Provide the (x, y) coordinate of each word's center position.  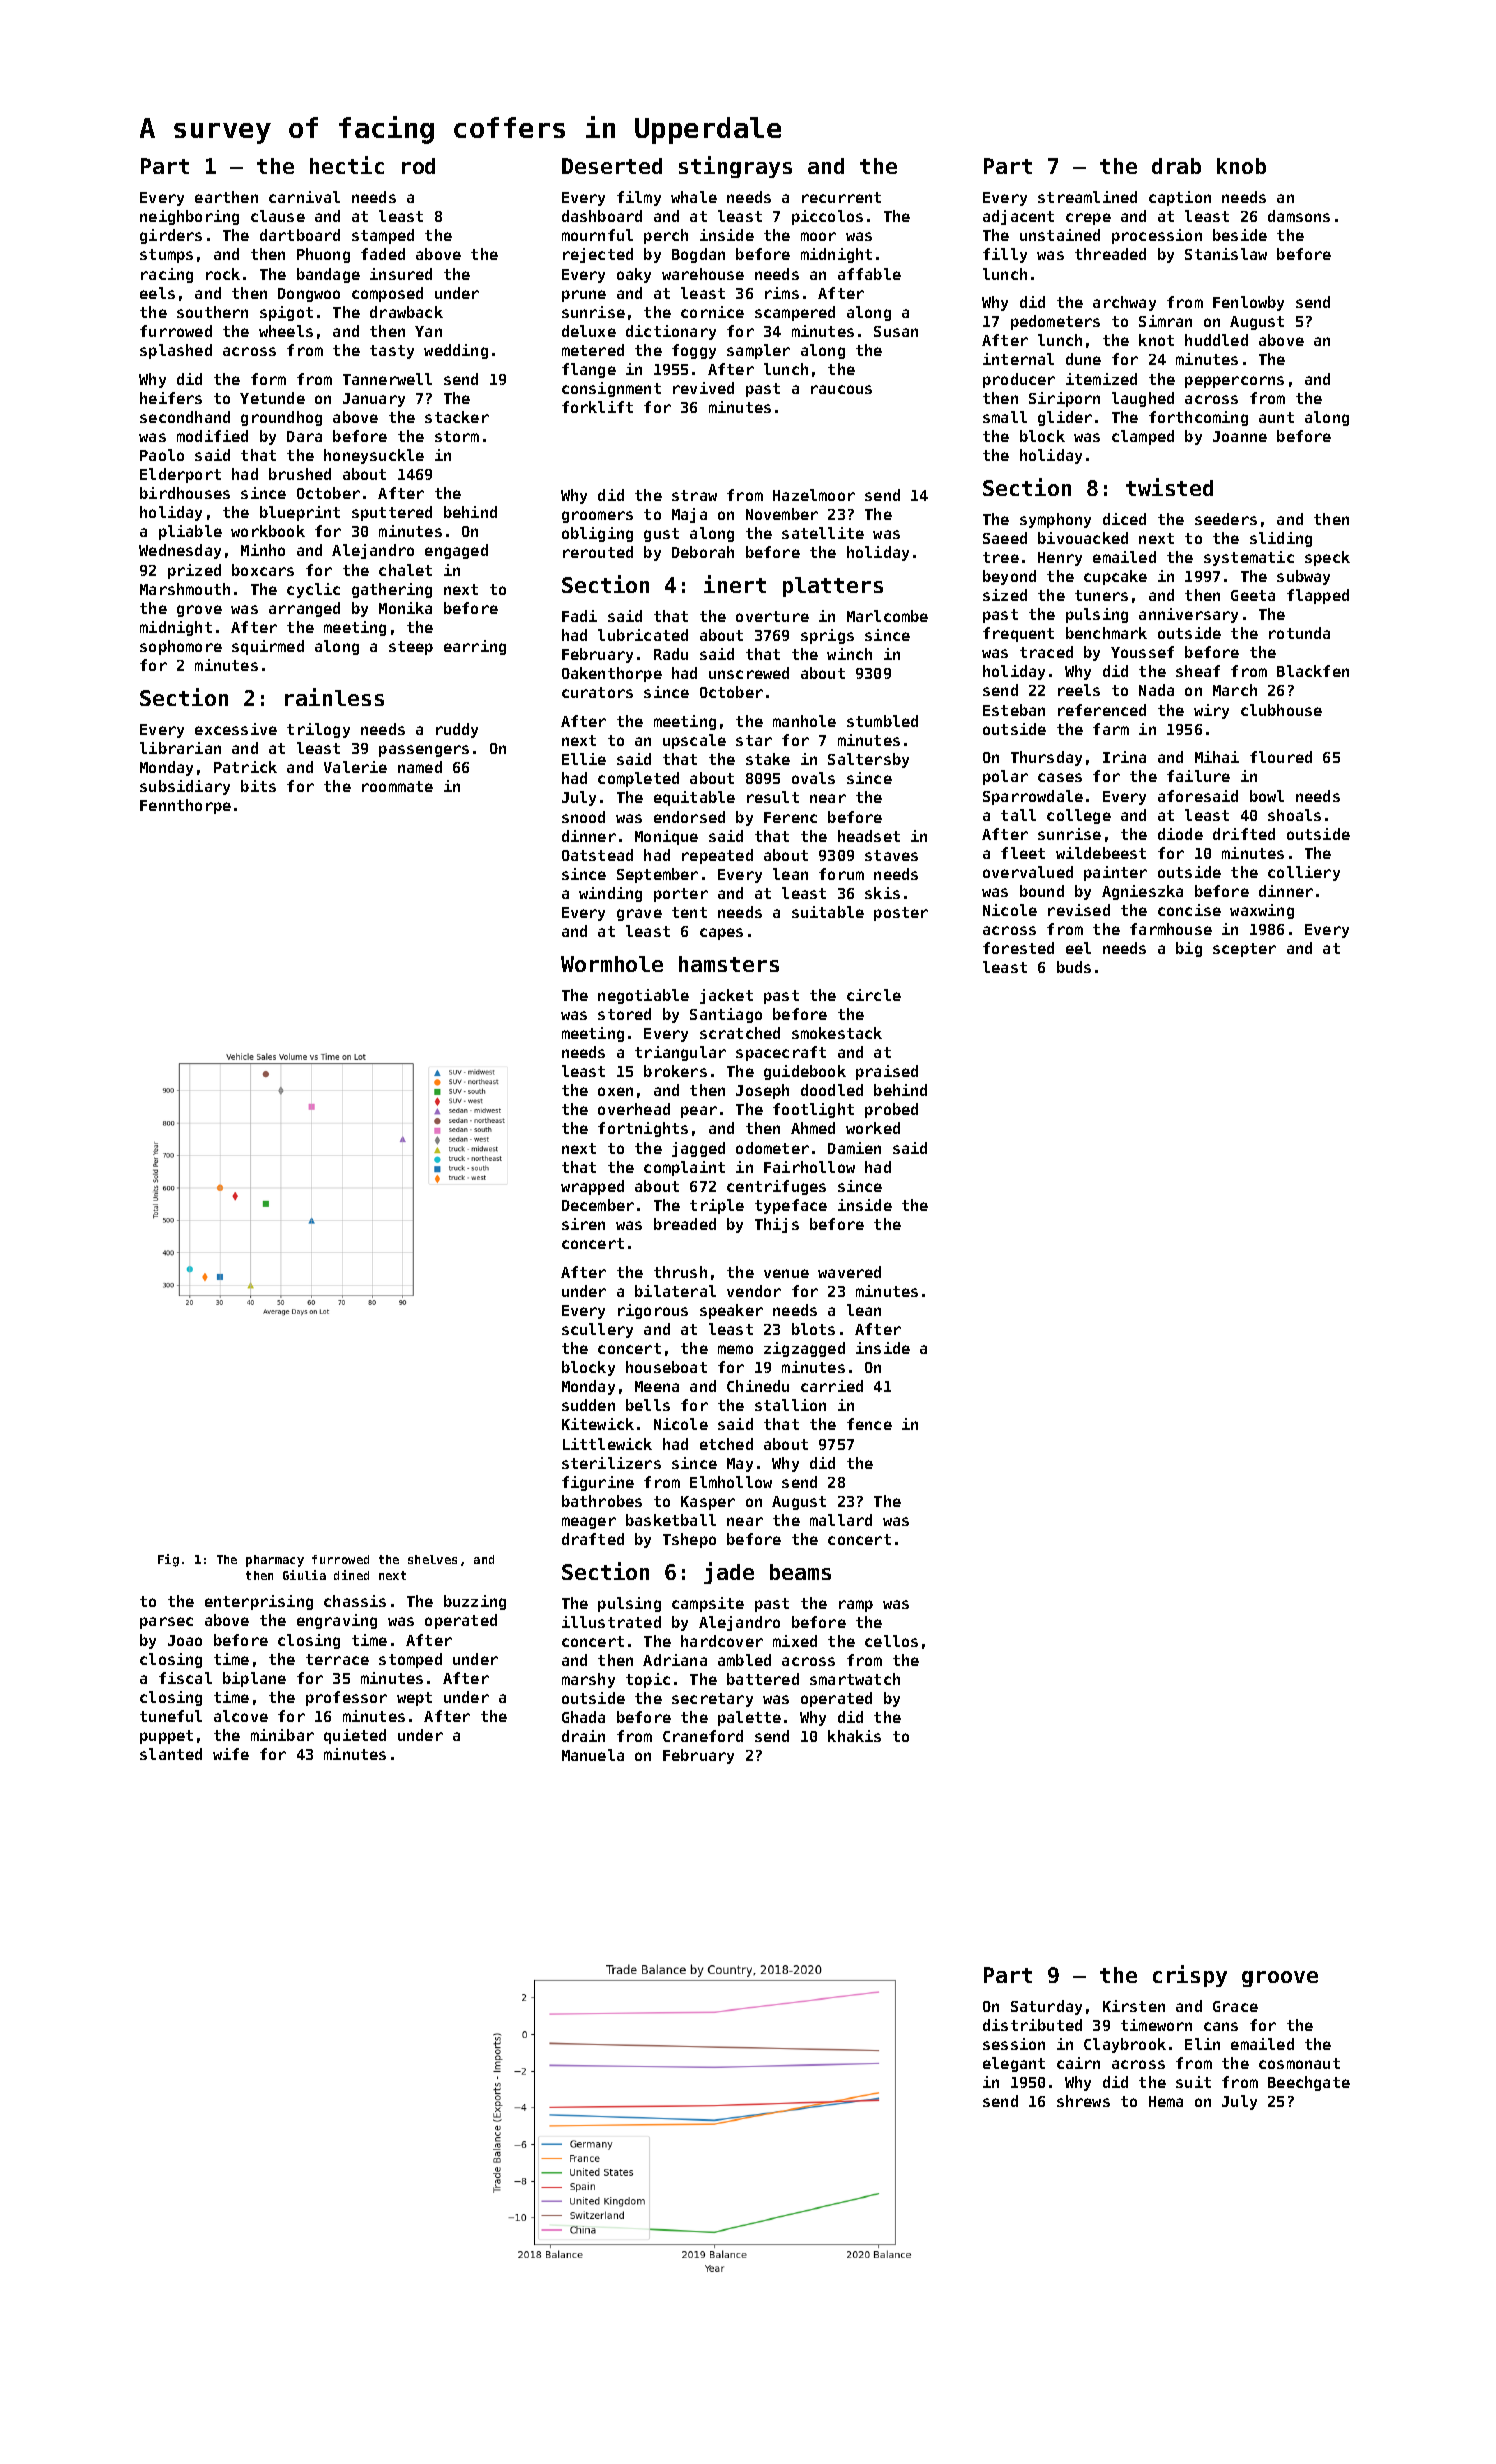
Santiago (726, 1015)
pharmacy (275, 1561)
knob (1241, 166)
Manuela (593, 1755)
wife (231, 1754)
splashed (176, 351)
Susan (896, 331)
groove (1280, 1979)
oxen (615, 1091)
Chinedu (758, 1386)
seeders (1226, 519)
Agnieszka (1142, 892)
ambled (744, 1660)
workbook (268, 531)
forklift (597, 407)
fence (869, 1424)
